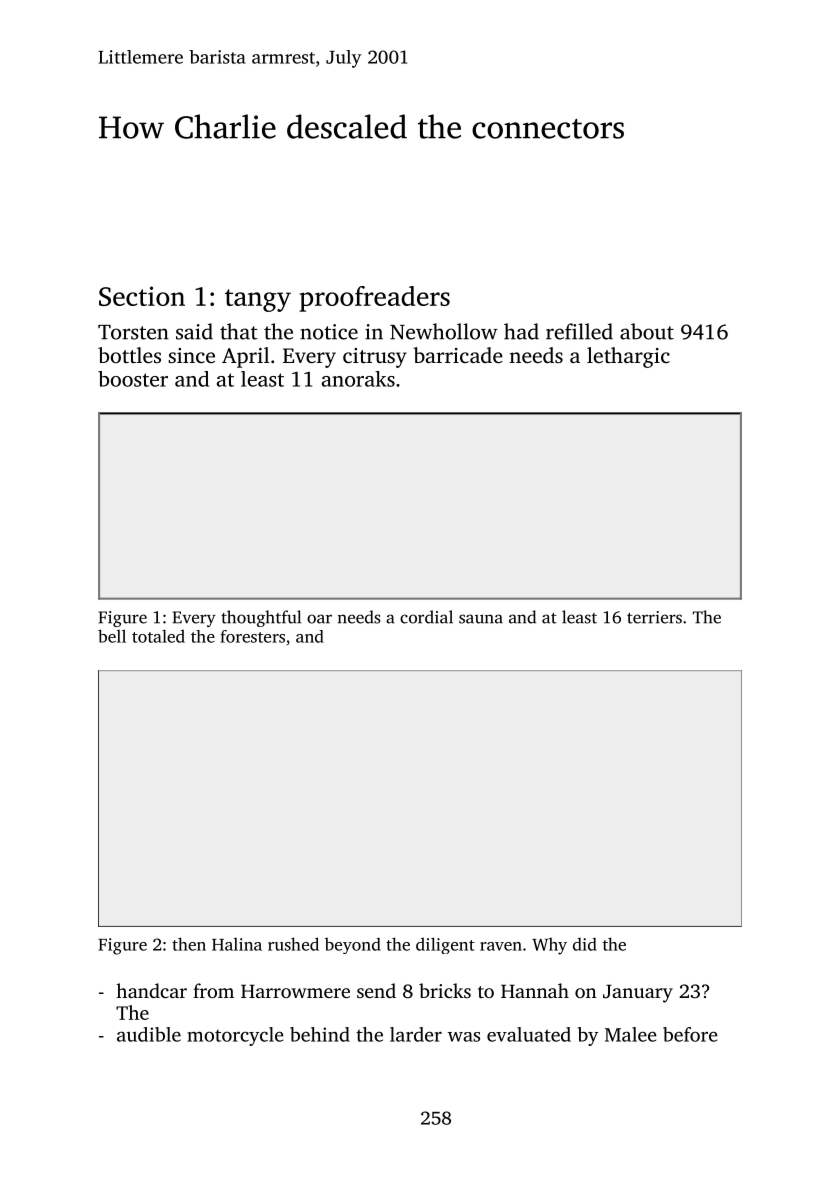 The image size is (840, 1191). I want to click on notice, so click(329, 332).
